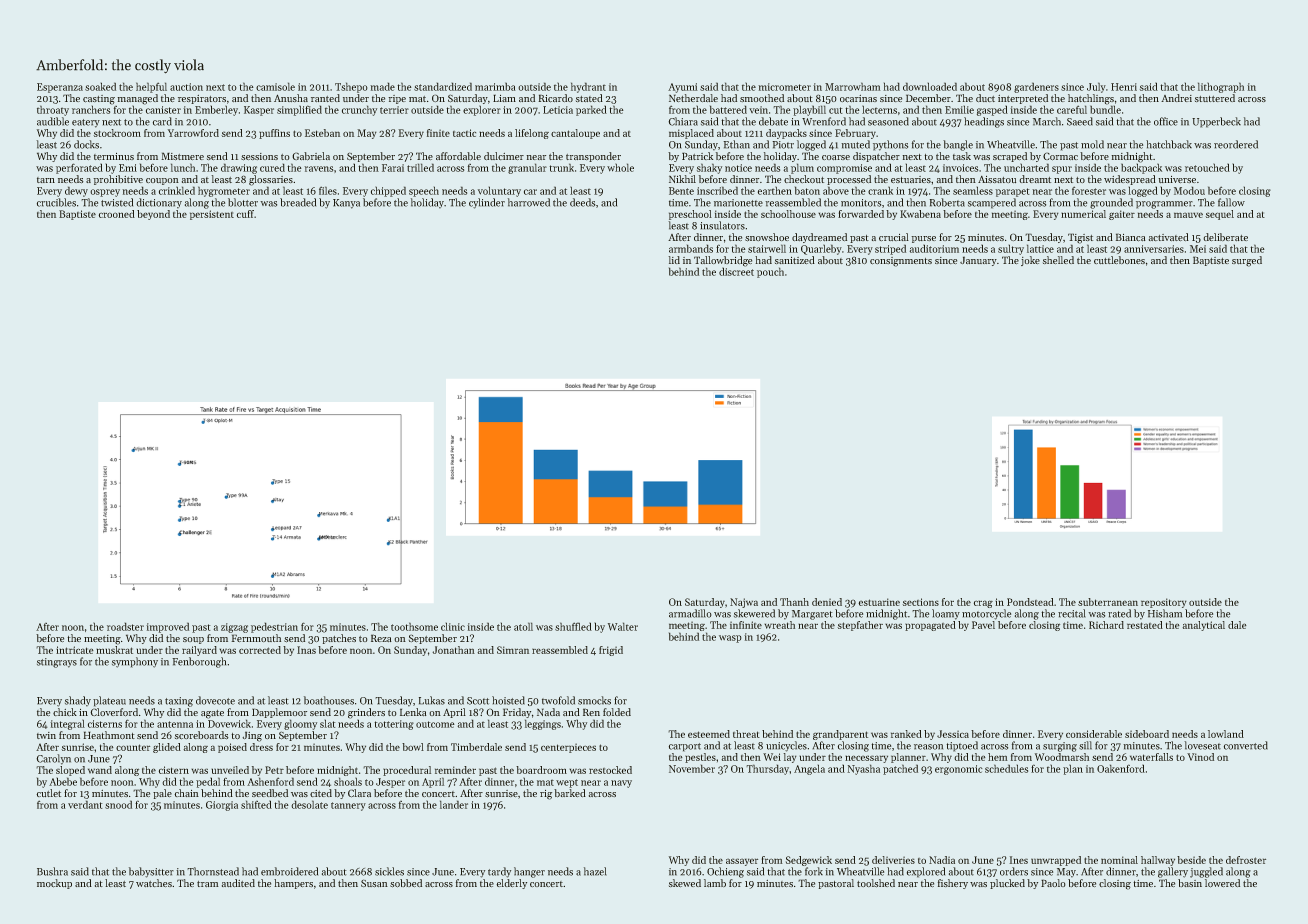 The width and height of the page is (1308, 924). Describe the element at coordinates (593, 157) in the page. I see `transponder` at that location.
